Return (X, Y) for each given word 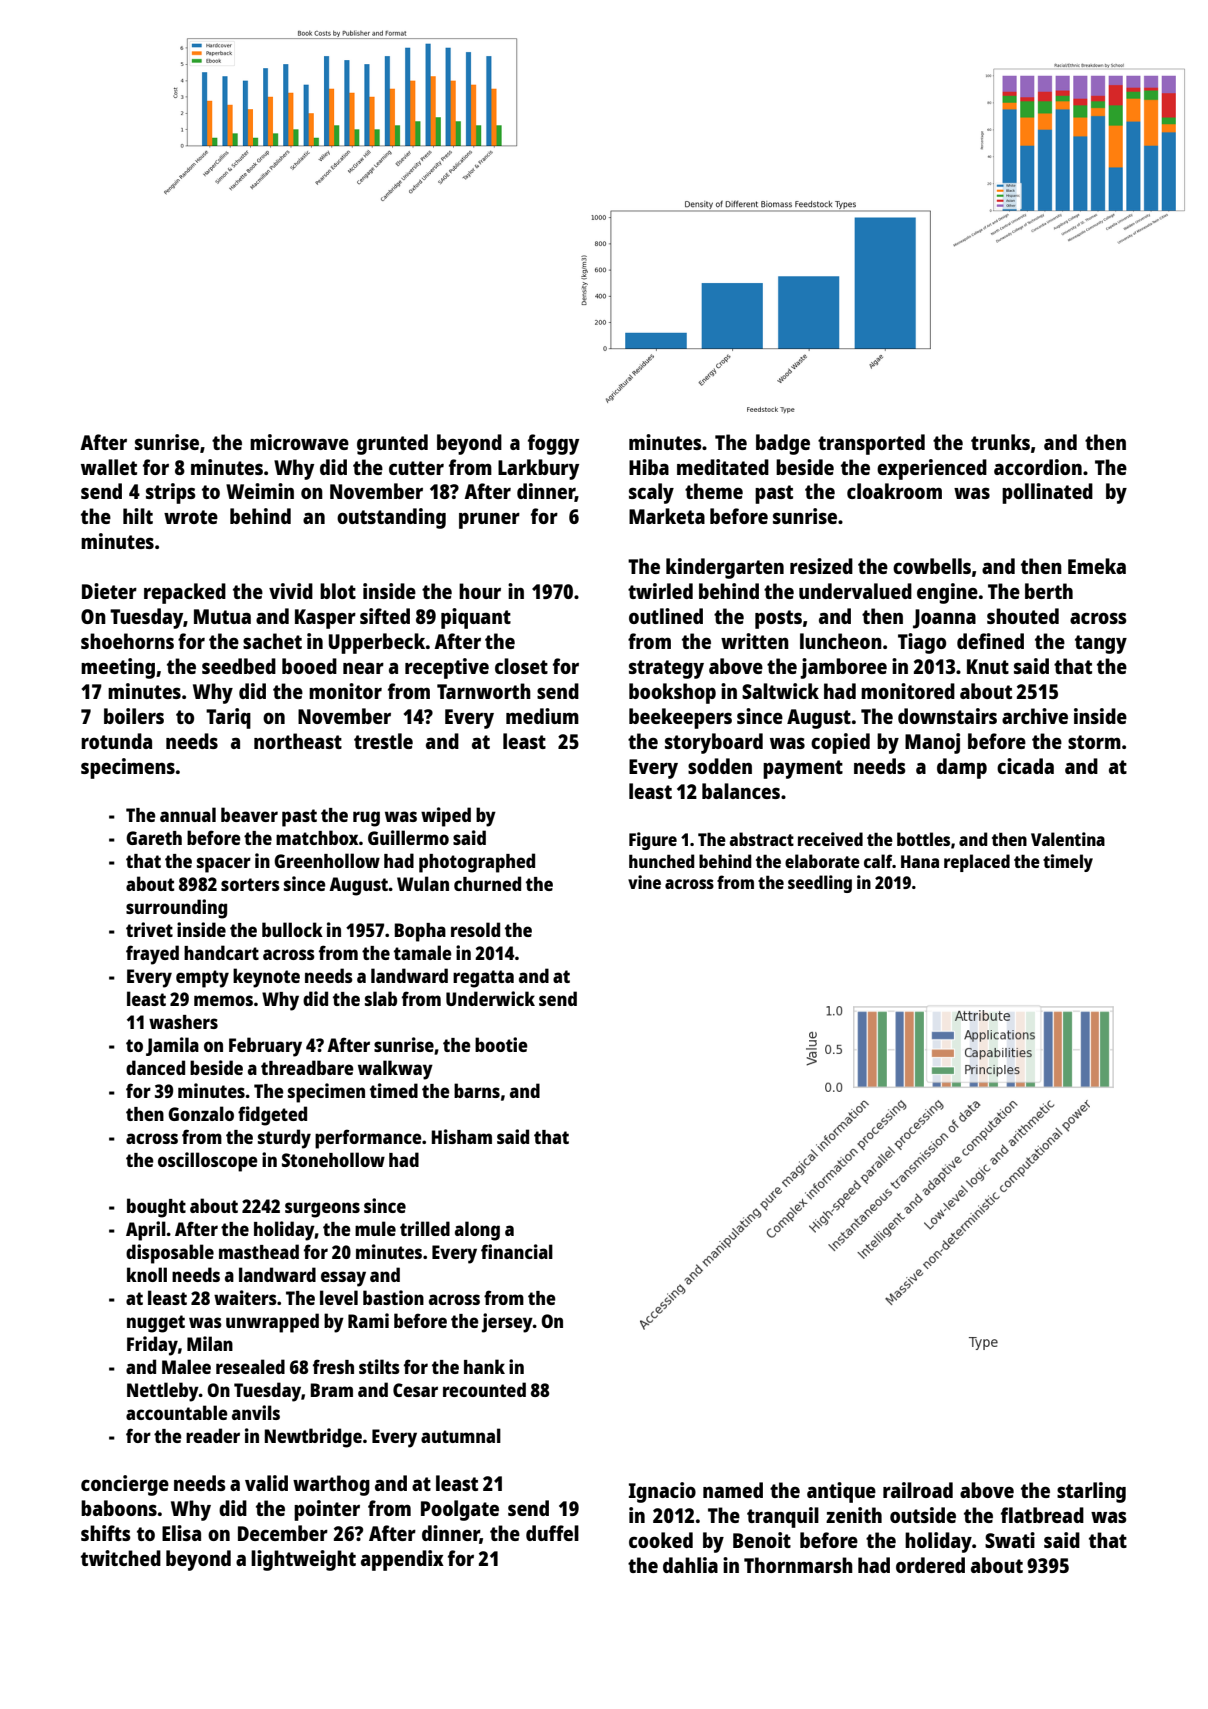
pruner (489, 520)
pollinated (1047, 493)
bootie (501, 1044)
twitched (121, 1558)
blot (338, 591)
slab (381, 998)
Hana (920, 861)
